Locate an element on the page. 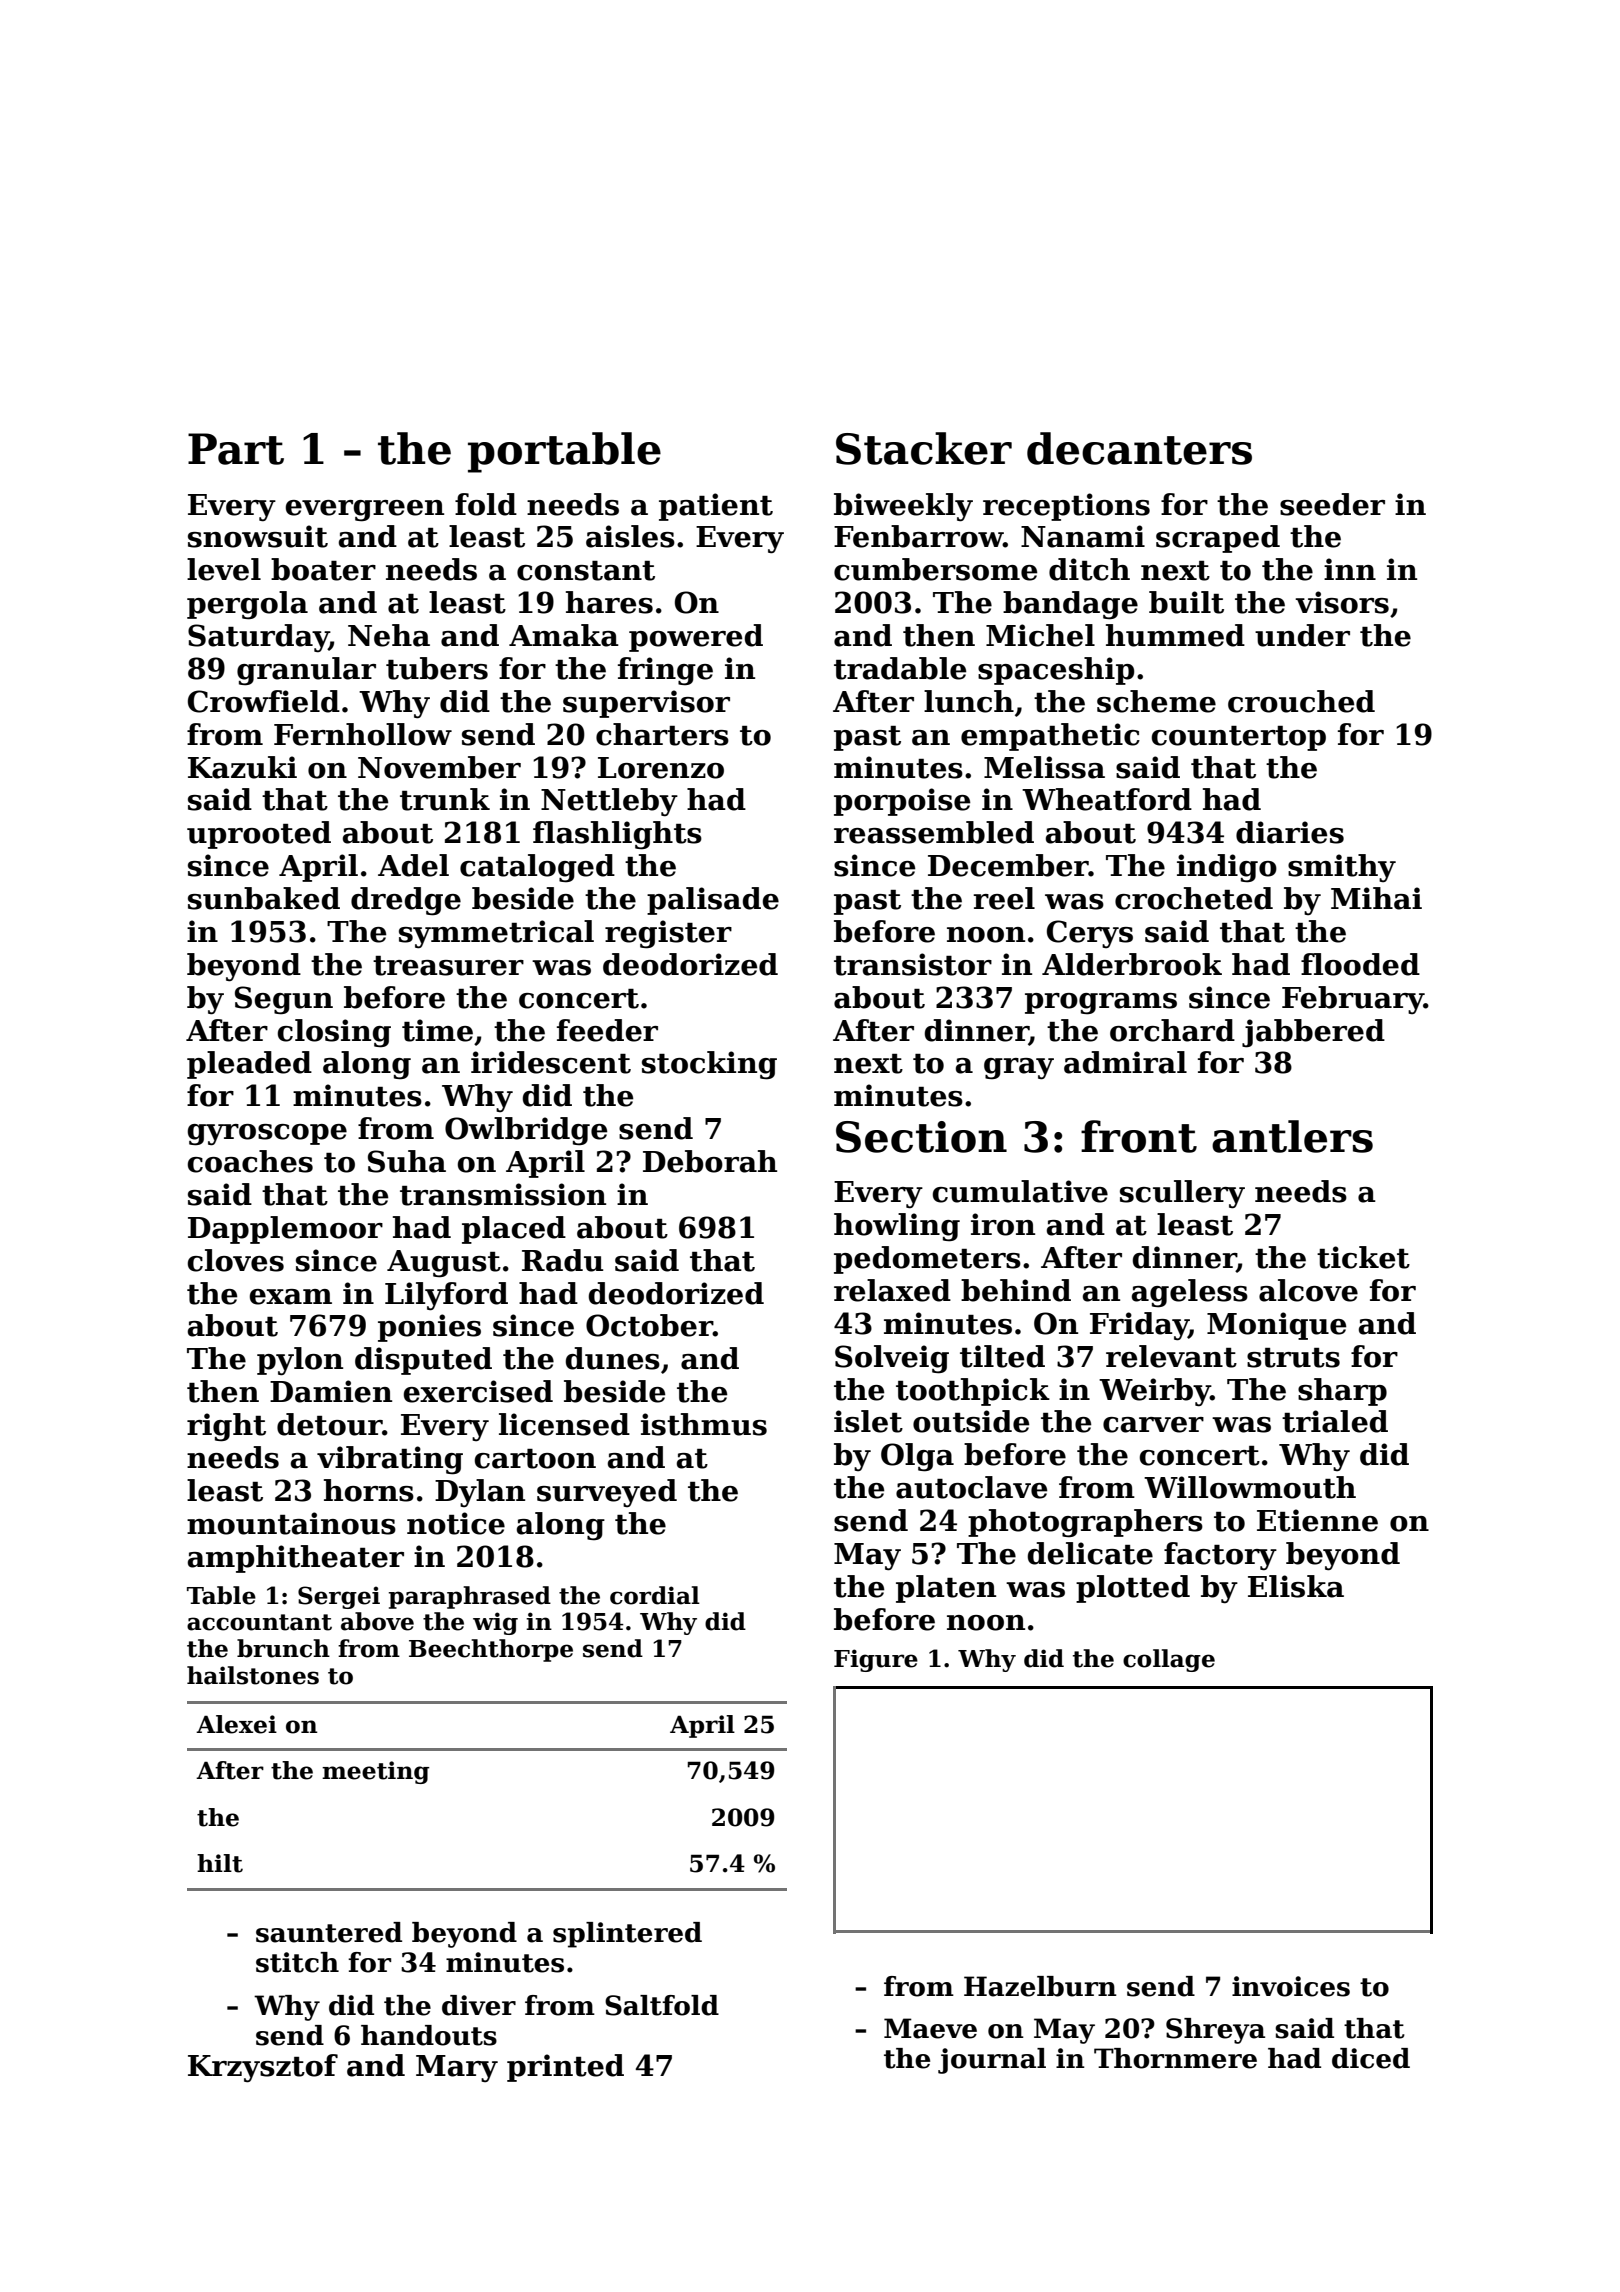 The height and width of the document is (2292, 1620). printed is located at coordinates (565, 2068).
